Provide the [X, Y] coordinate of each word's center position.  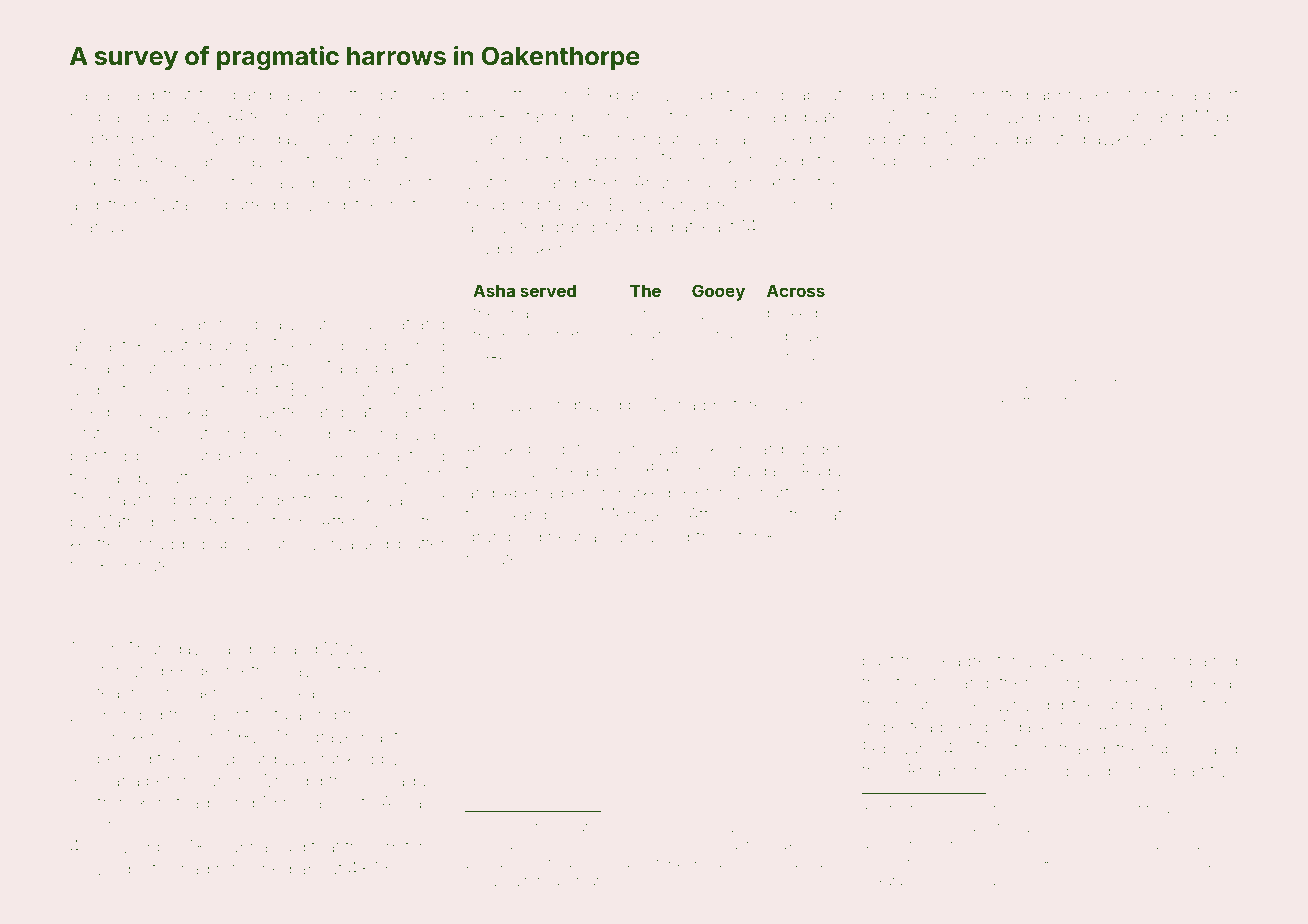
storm [286, 523]
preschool [745, 206]
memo [1140, 662]
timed [1091, 384]
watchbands [209, 345]
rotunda [1075, 401]
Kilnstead [174, 802]
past [878, 663]
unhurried [652, 536]
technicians [294, 116]
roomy [526, 339]
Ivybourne [962, 162]
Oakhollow [223, 692]
